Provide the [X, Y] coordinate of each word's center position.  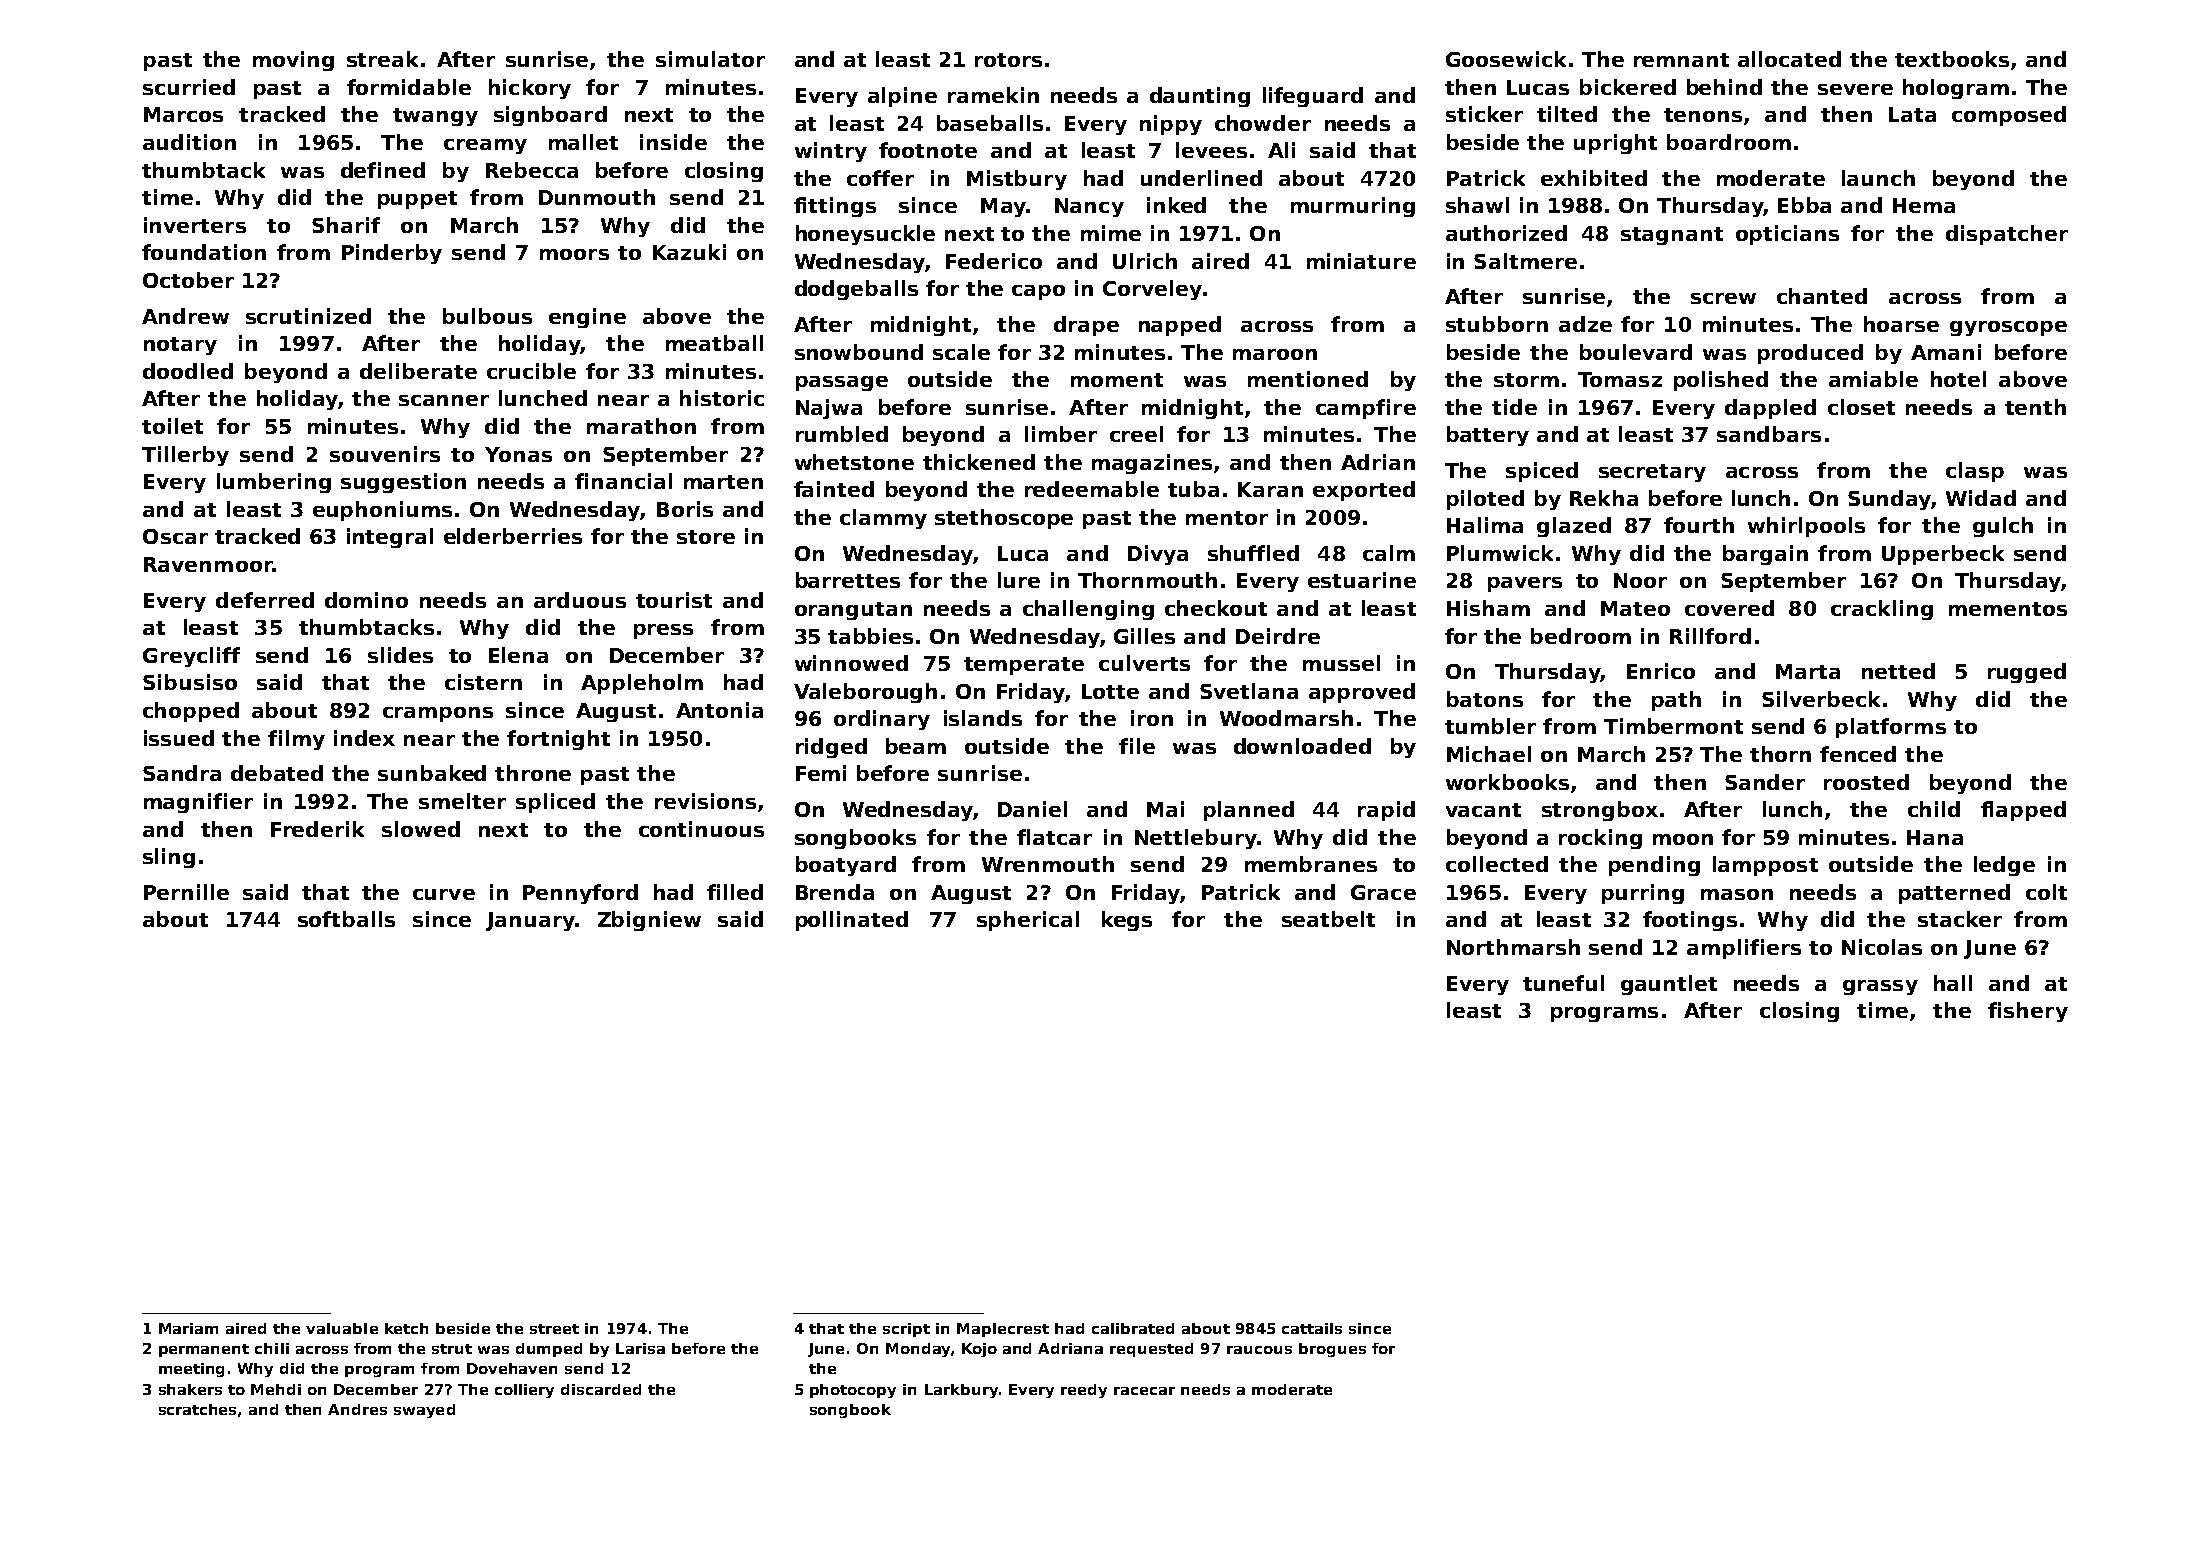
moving [293, 61]
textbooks [1952, 59]
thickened [979, 462]
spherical [1028, 921]
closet [1861, 407]
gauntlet [1669, 985]
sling [169, 858]
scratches [197, 1409]
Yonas [518, 454]
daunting [1200, 97]
